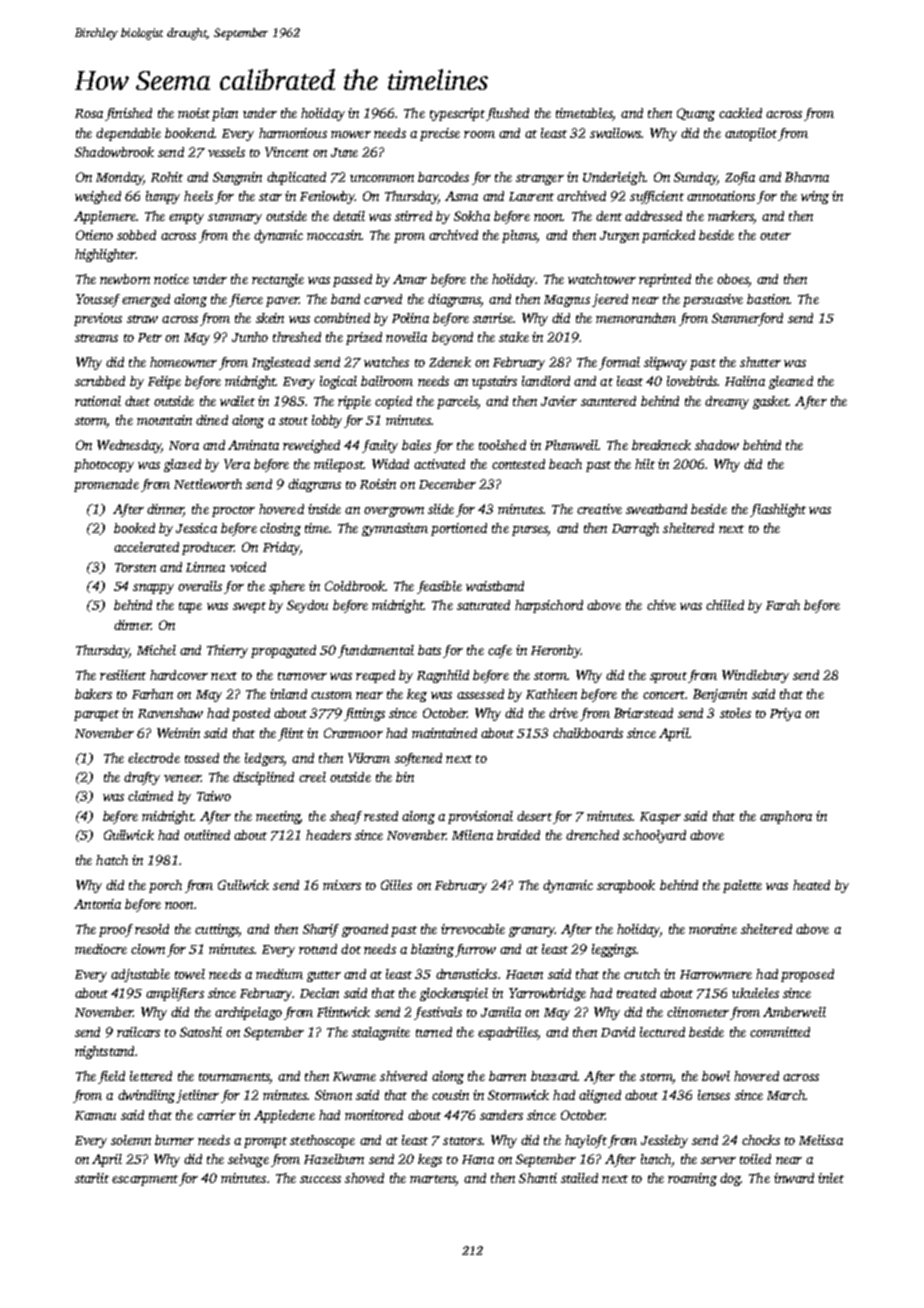  I want to click on ledgers, so click(264, 759).
